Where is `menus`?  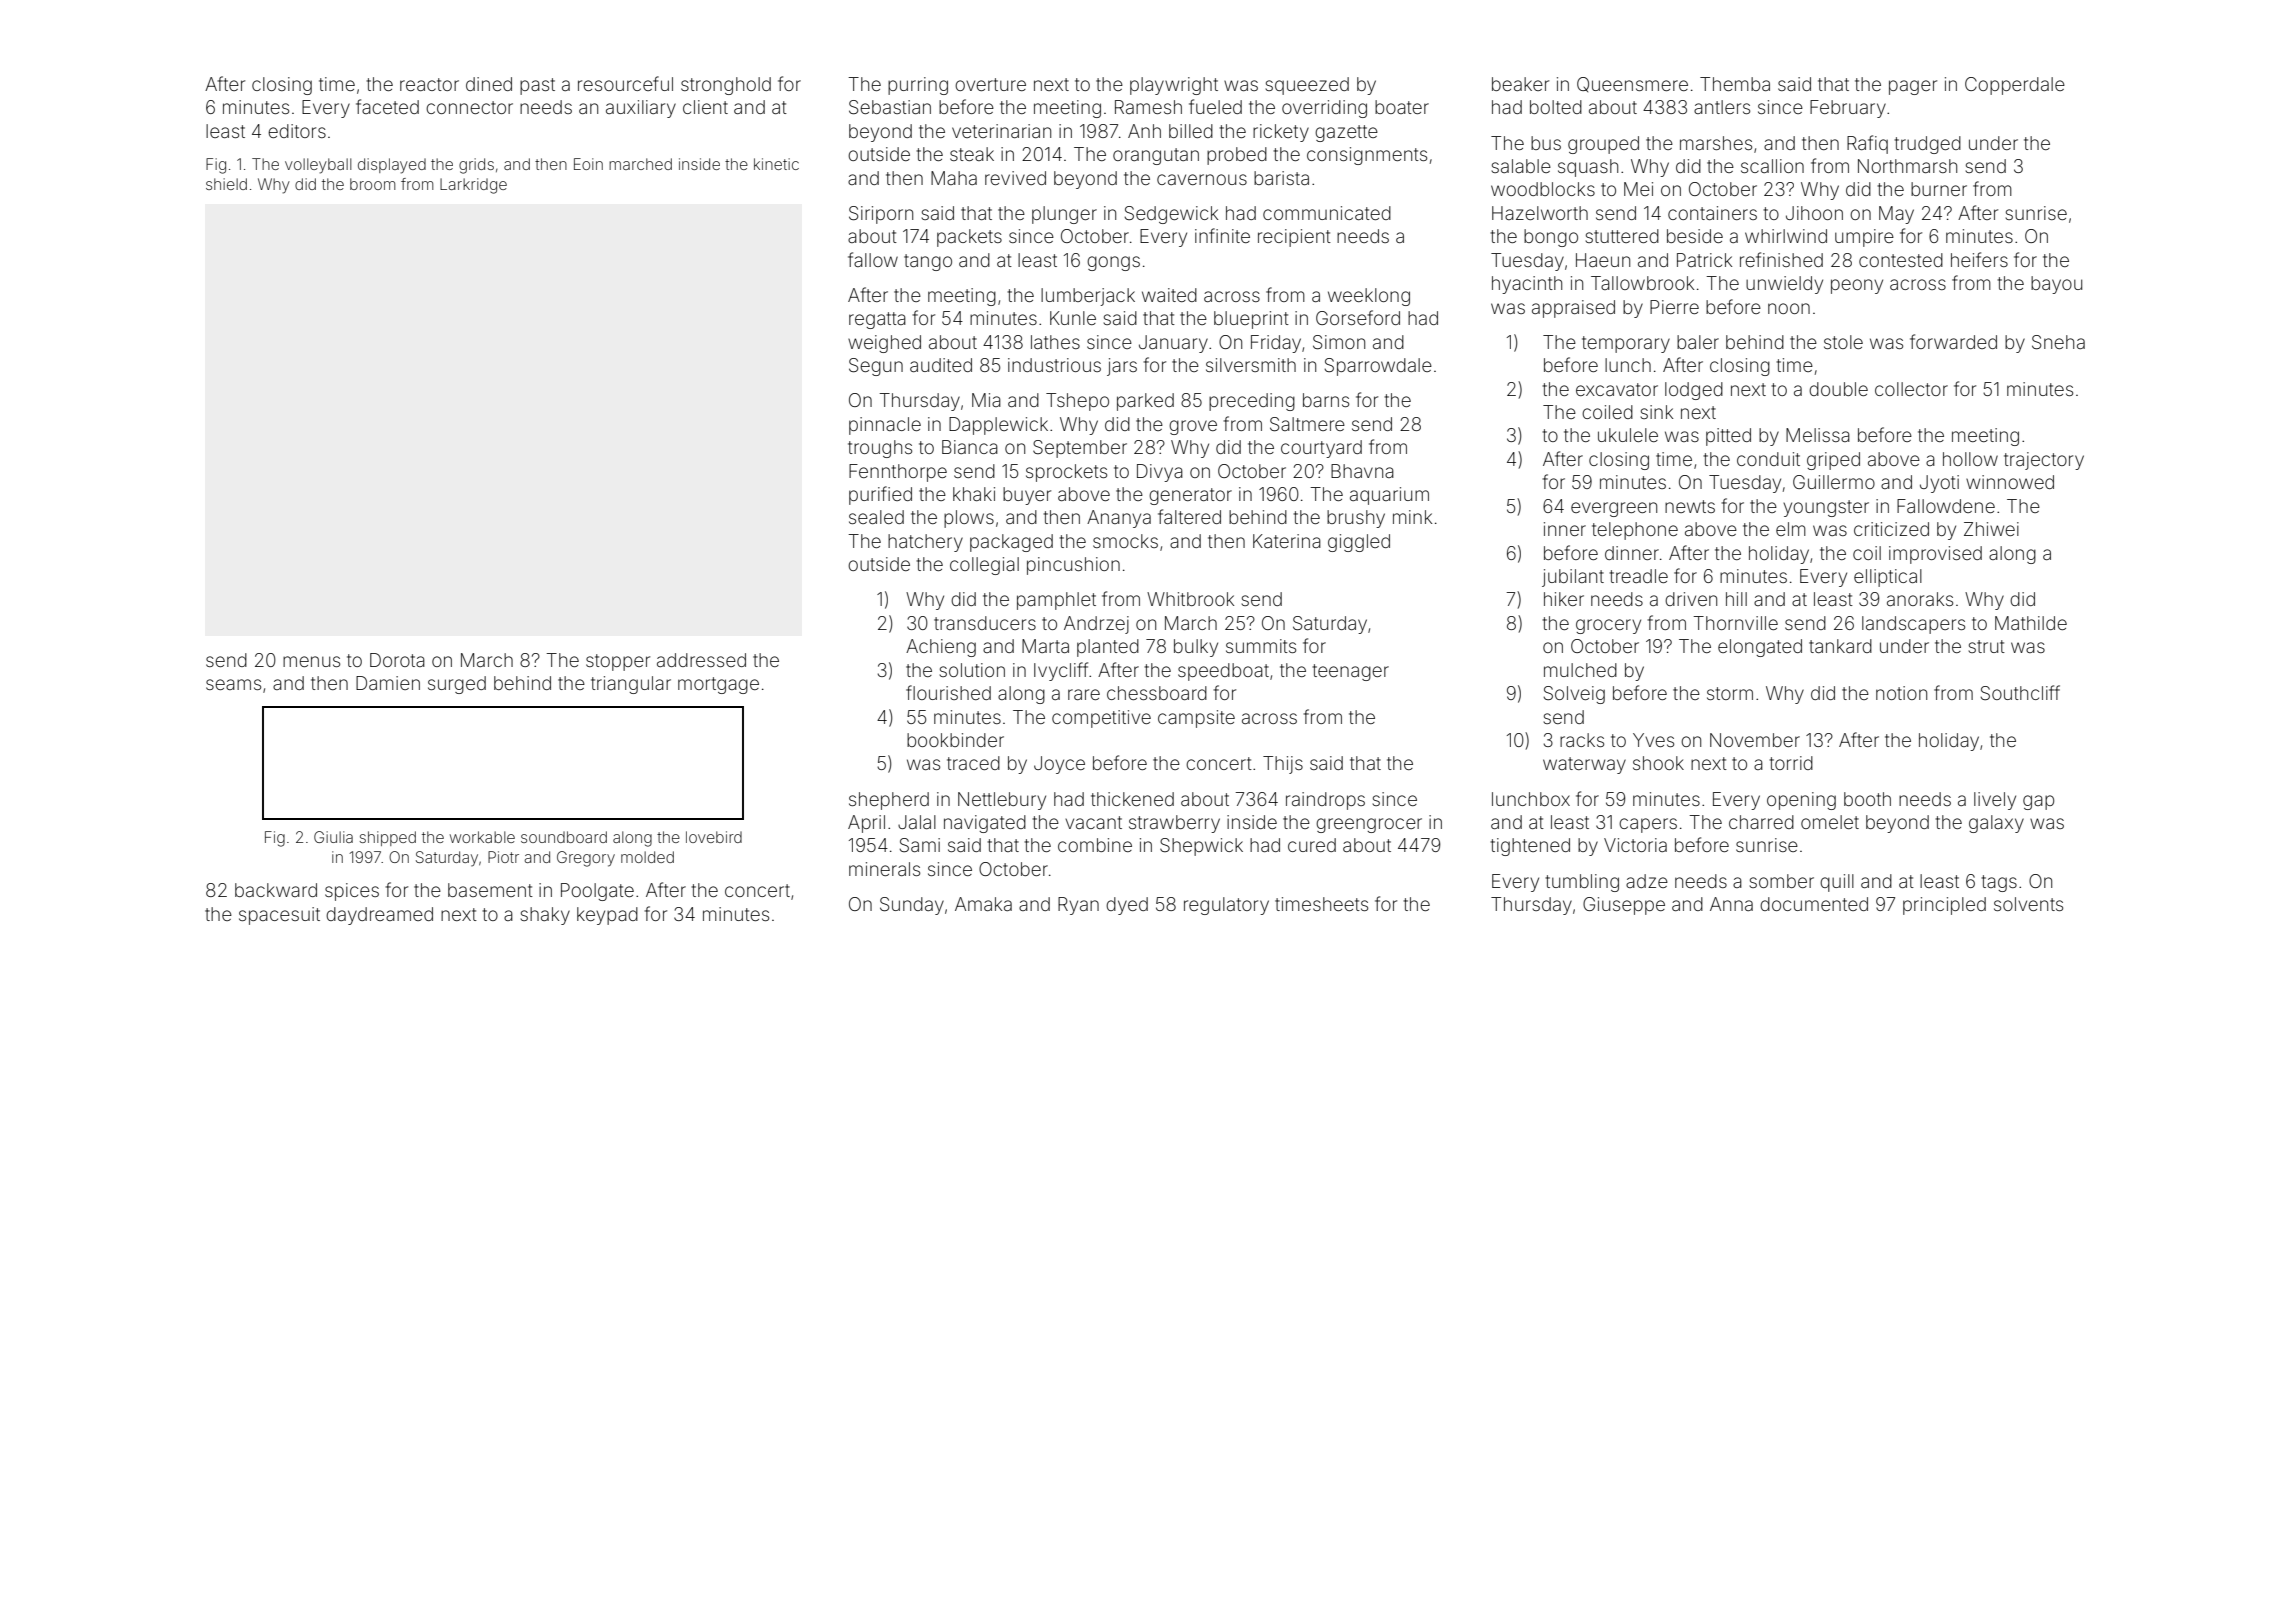 menus is located at coordinates (311, 661).
